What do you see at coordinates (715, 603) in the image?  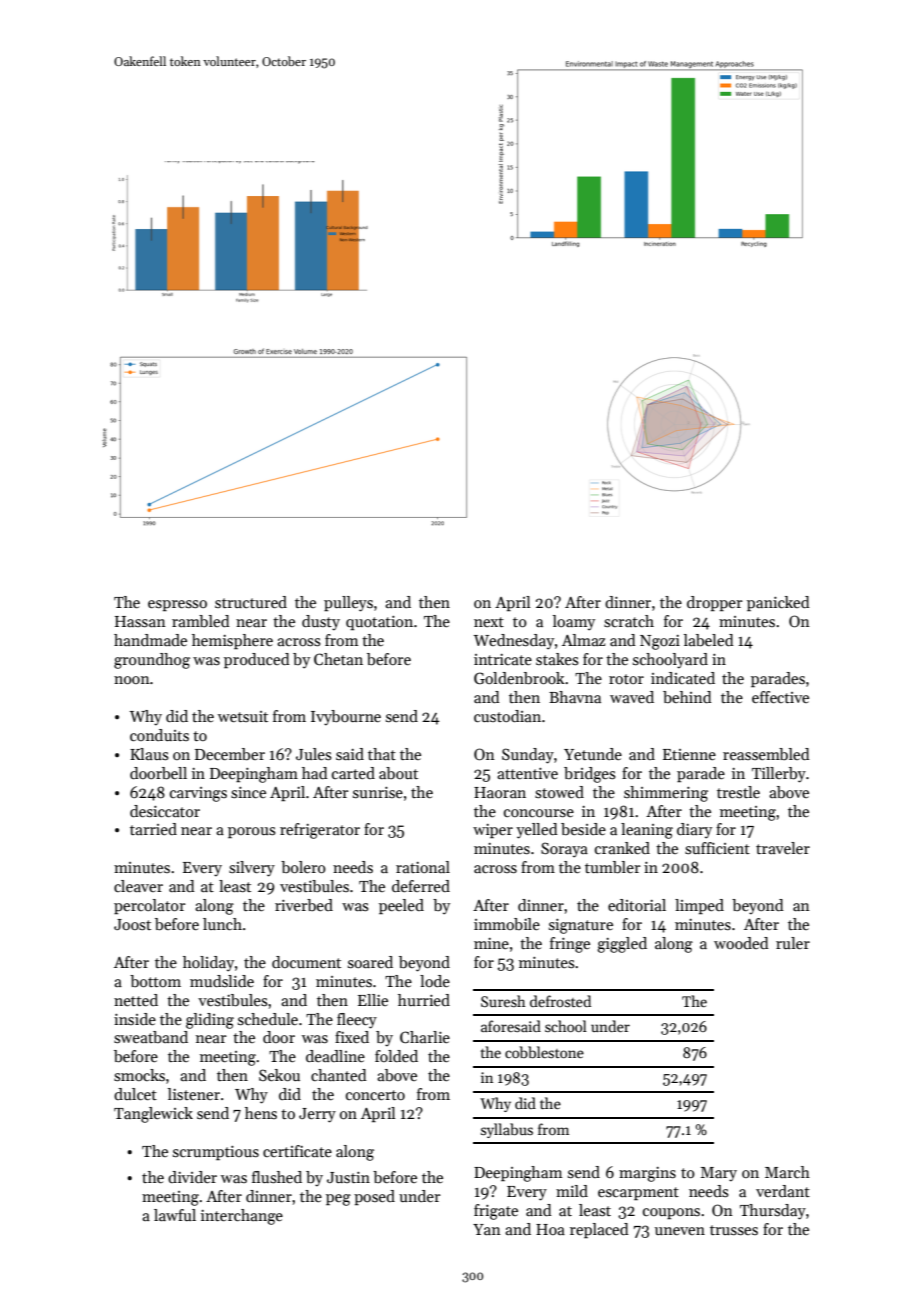 I see `dropper` at bounding box center [715, 603].
